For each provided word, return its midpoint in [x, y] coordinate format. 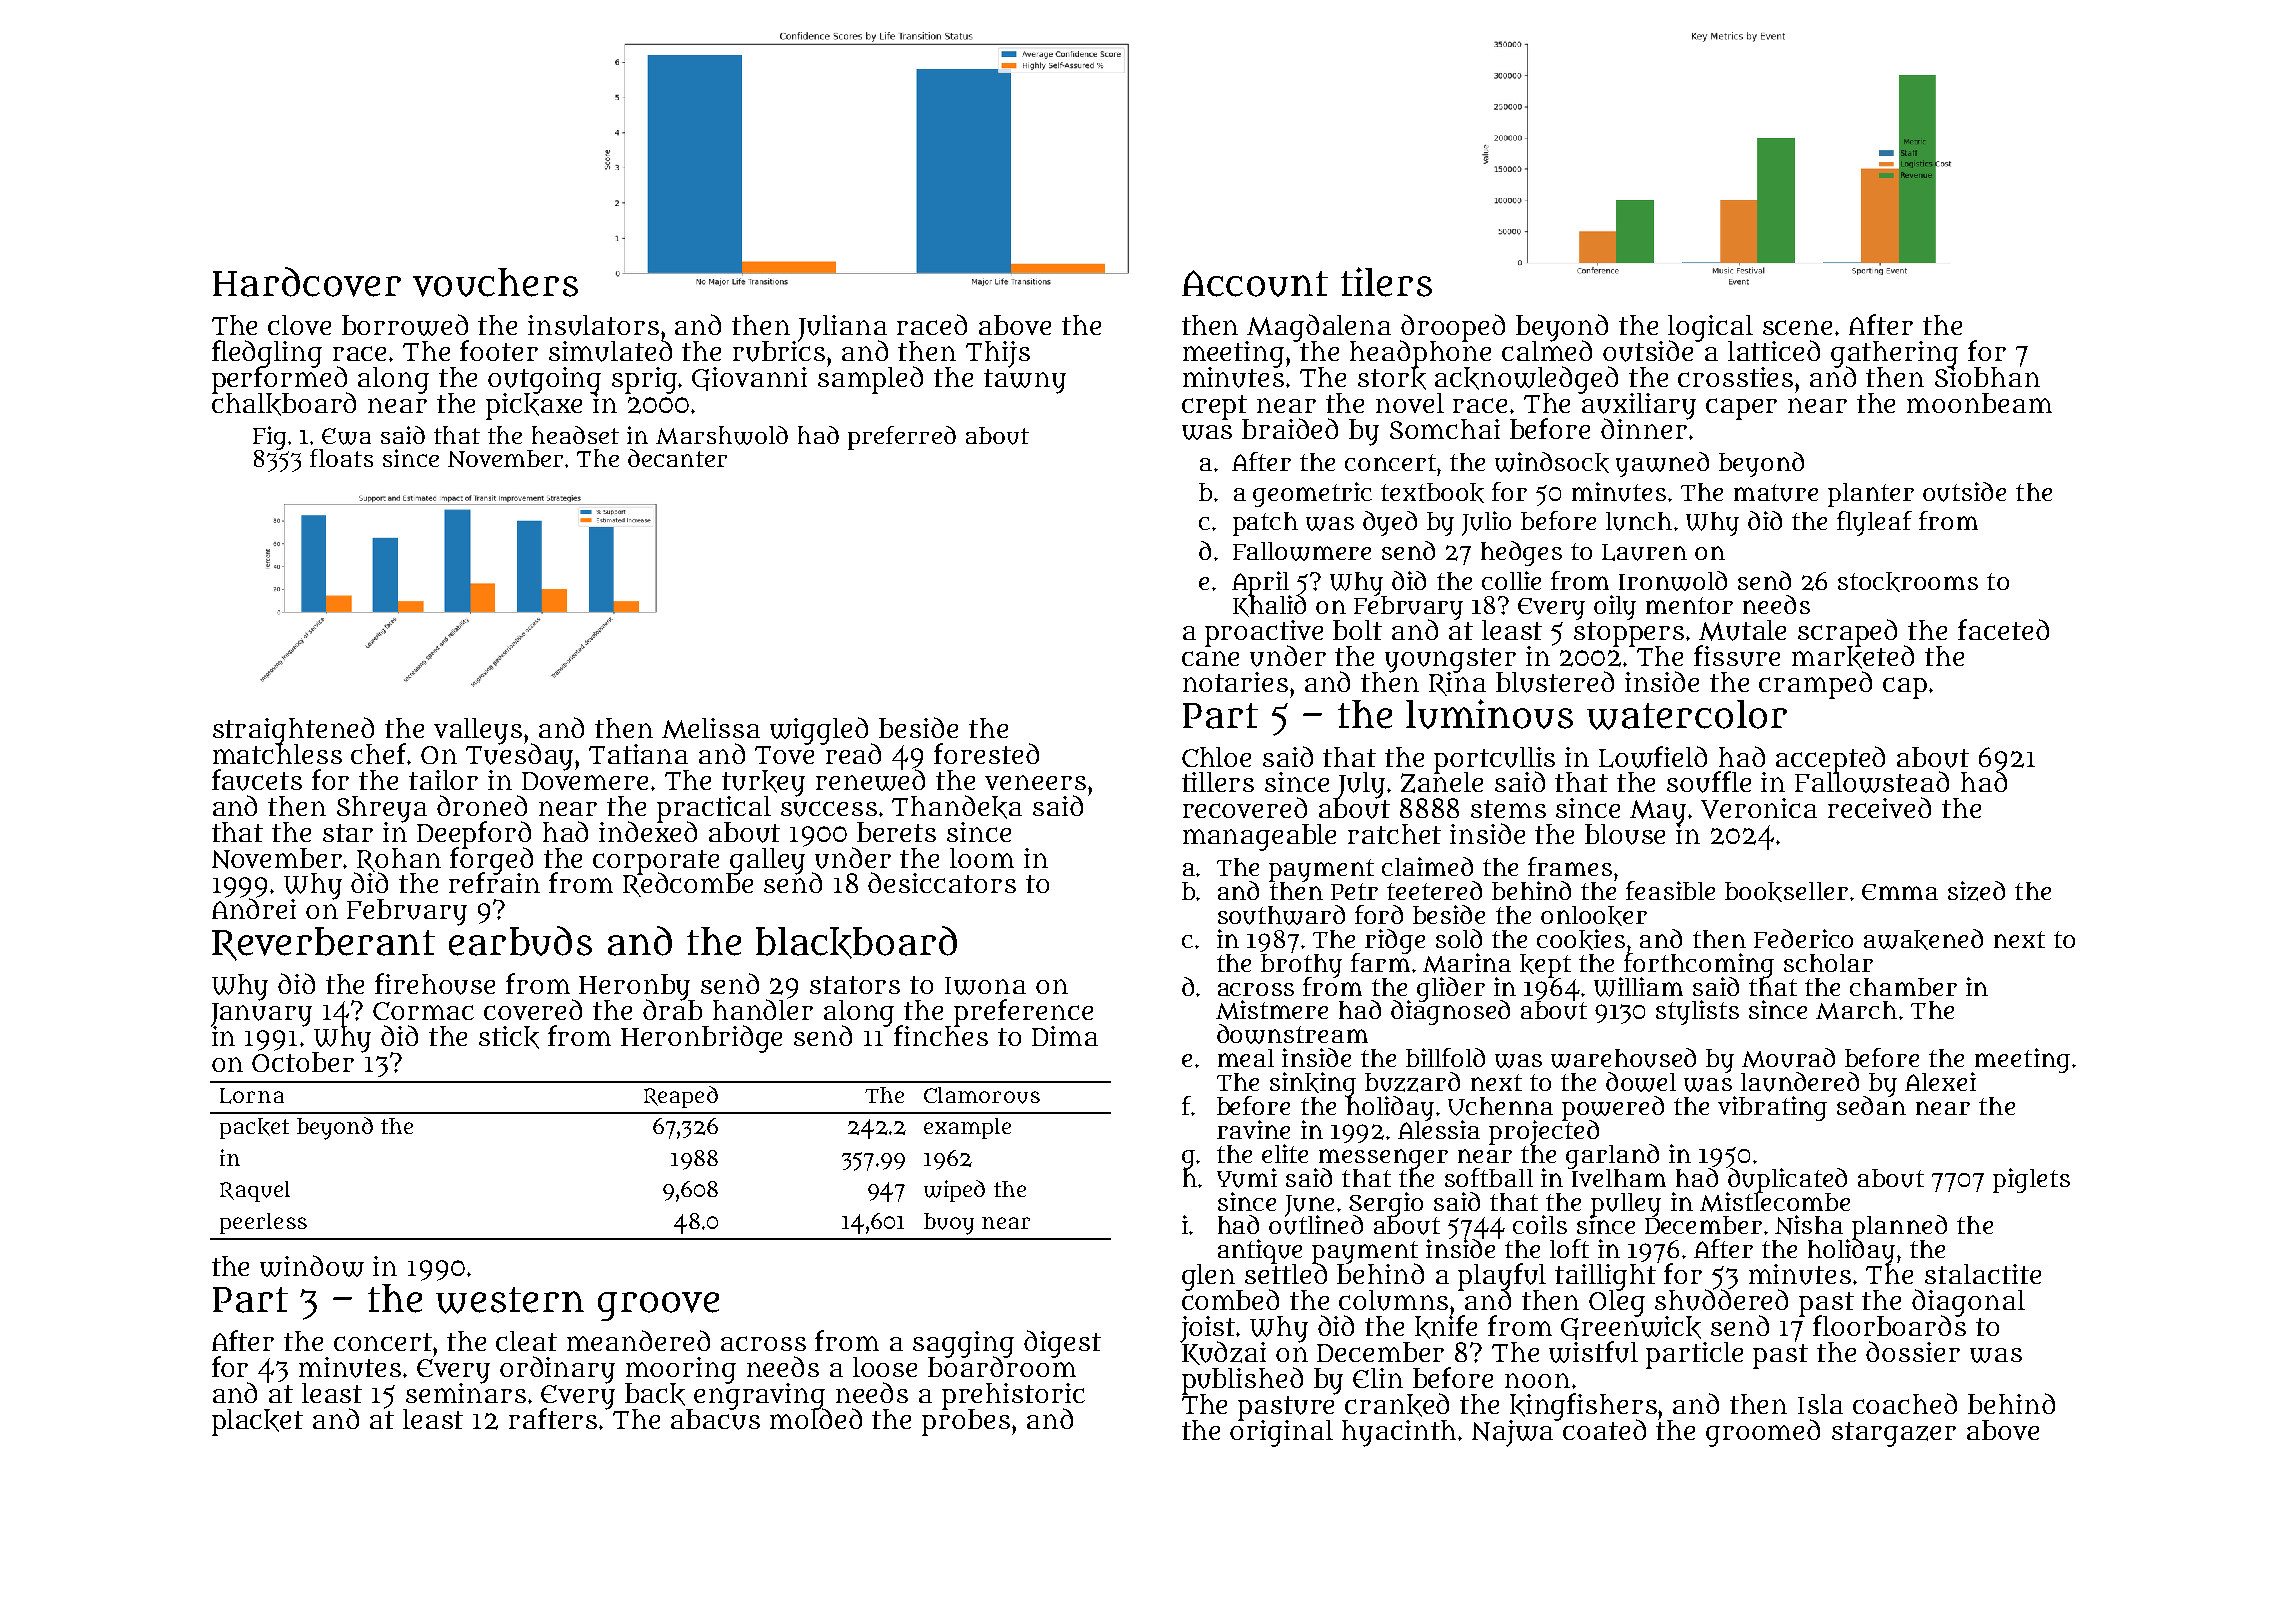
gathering [1894, 354]
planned [1899, 1227]
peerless [263, 1223]
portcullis [1494, 759]
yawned [1662, 464]
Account [1255, 283]
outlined [1316, 1225]
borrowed [405, 325]
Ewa [346, 436]
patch [1265, 524]
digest [1062, 1344]
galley [767, 861]
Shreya [382, 809]
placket [257, 1422]
